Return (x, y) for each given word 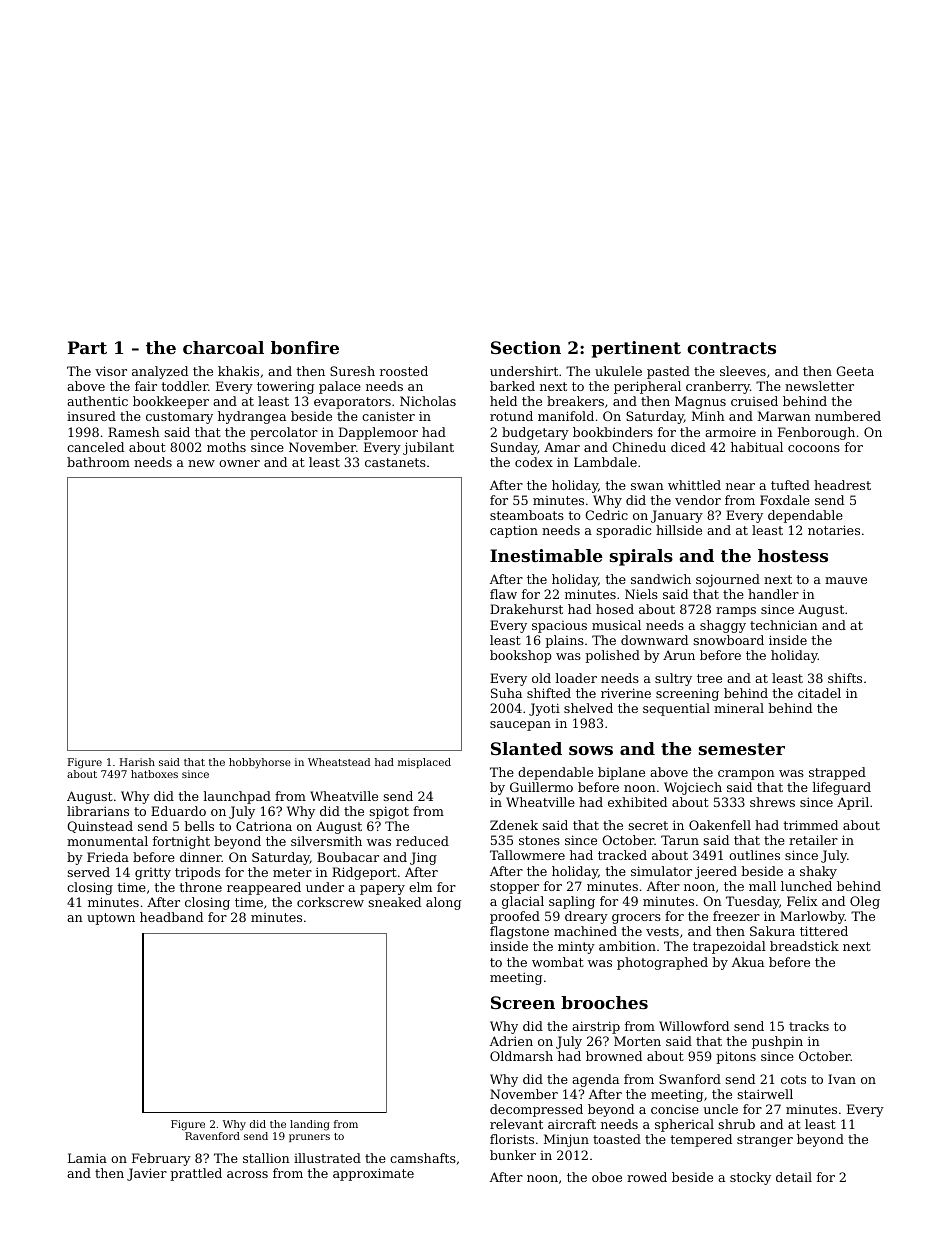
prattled (196, 1174)
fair (146, 386)
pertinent (636, 349)
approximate (373, 1174)
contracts (731, 348)
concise (675, 1109)
